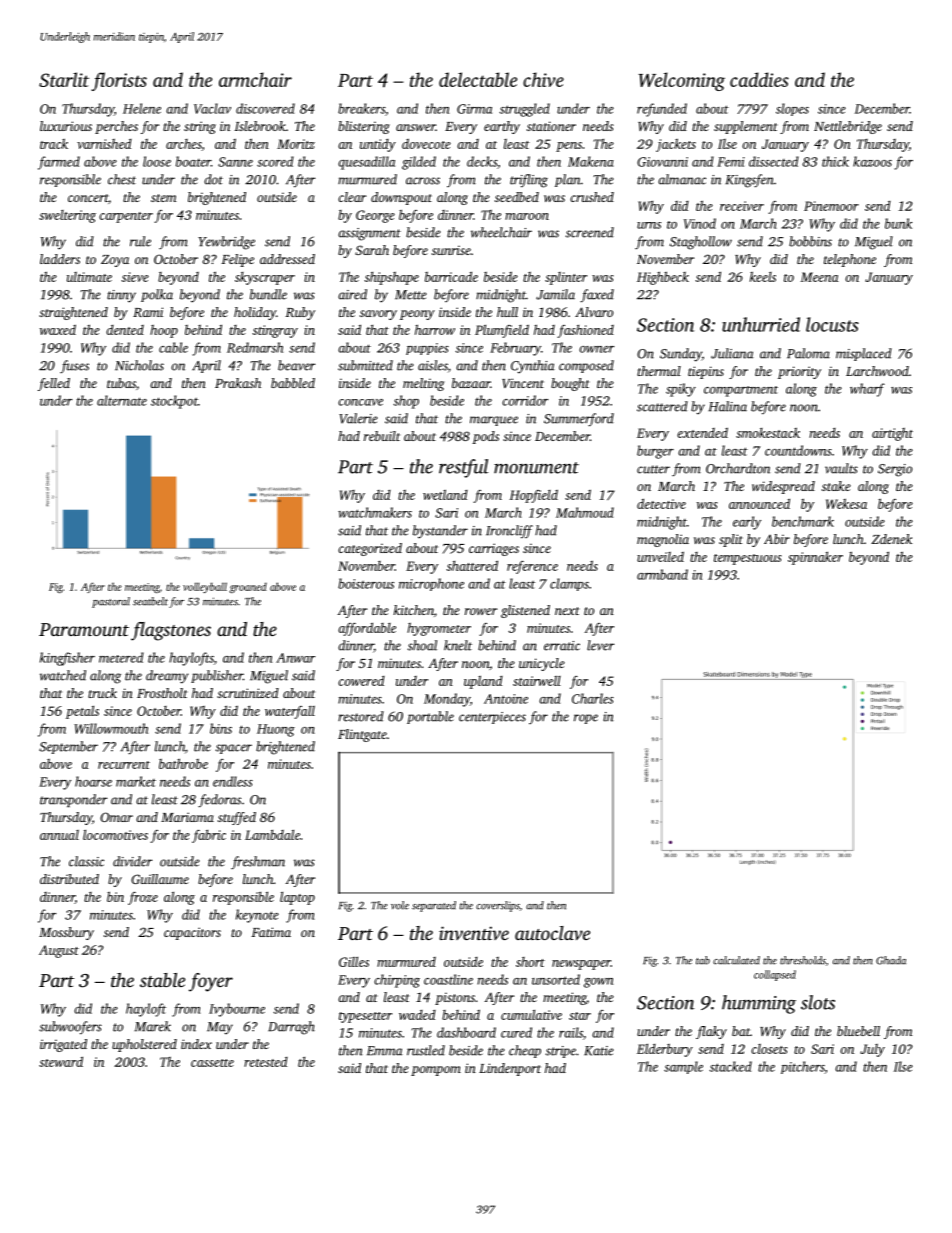  Describe the element at coordinates (378, 145) in the document. I see `untidy` at that location.
